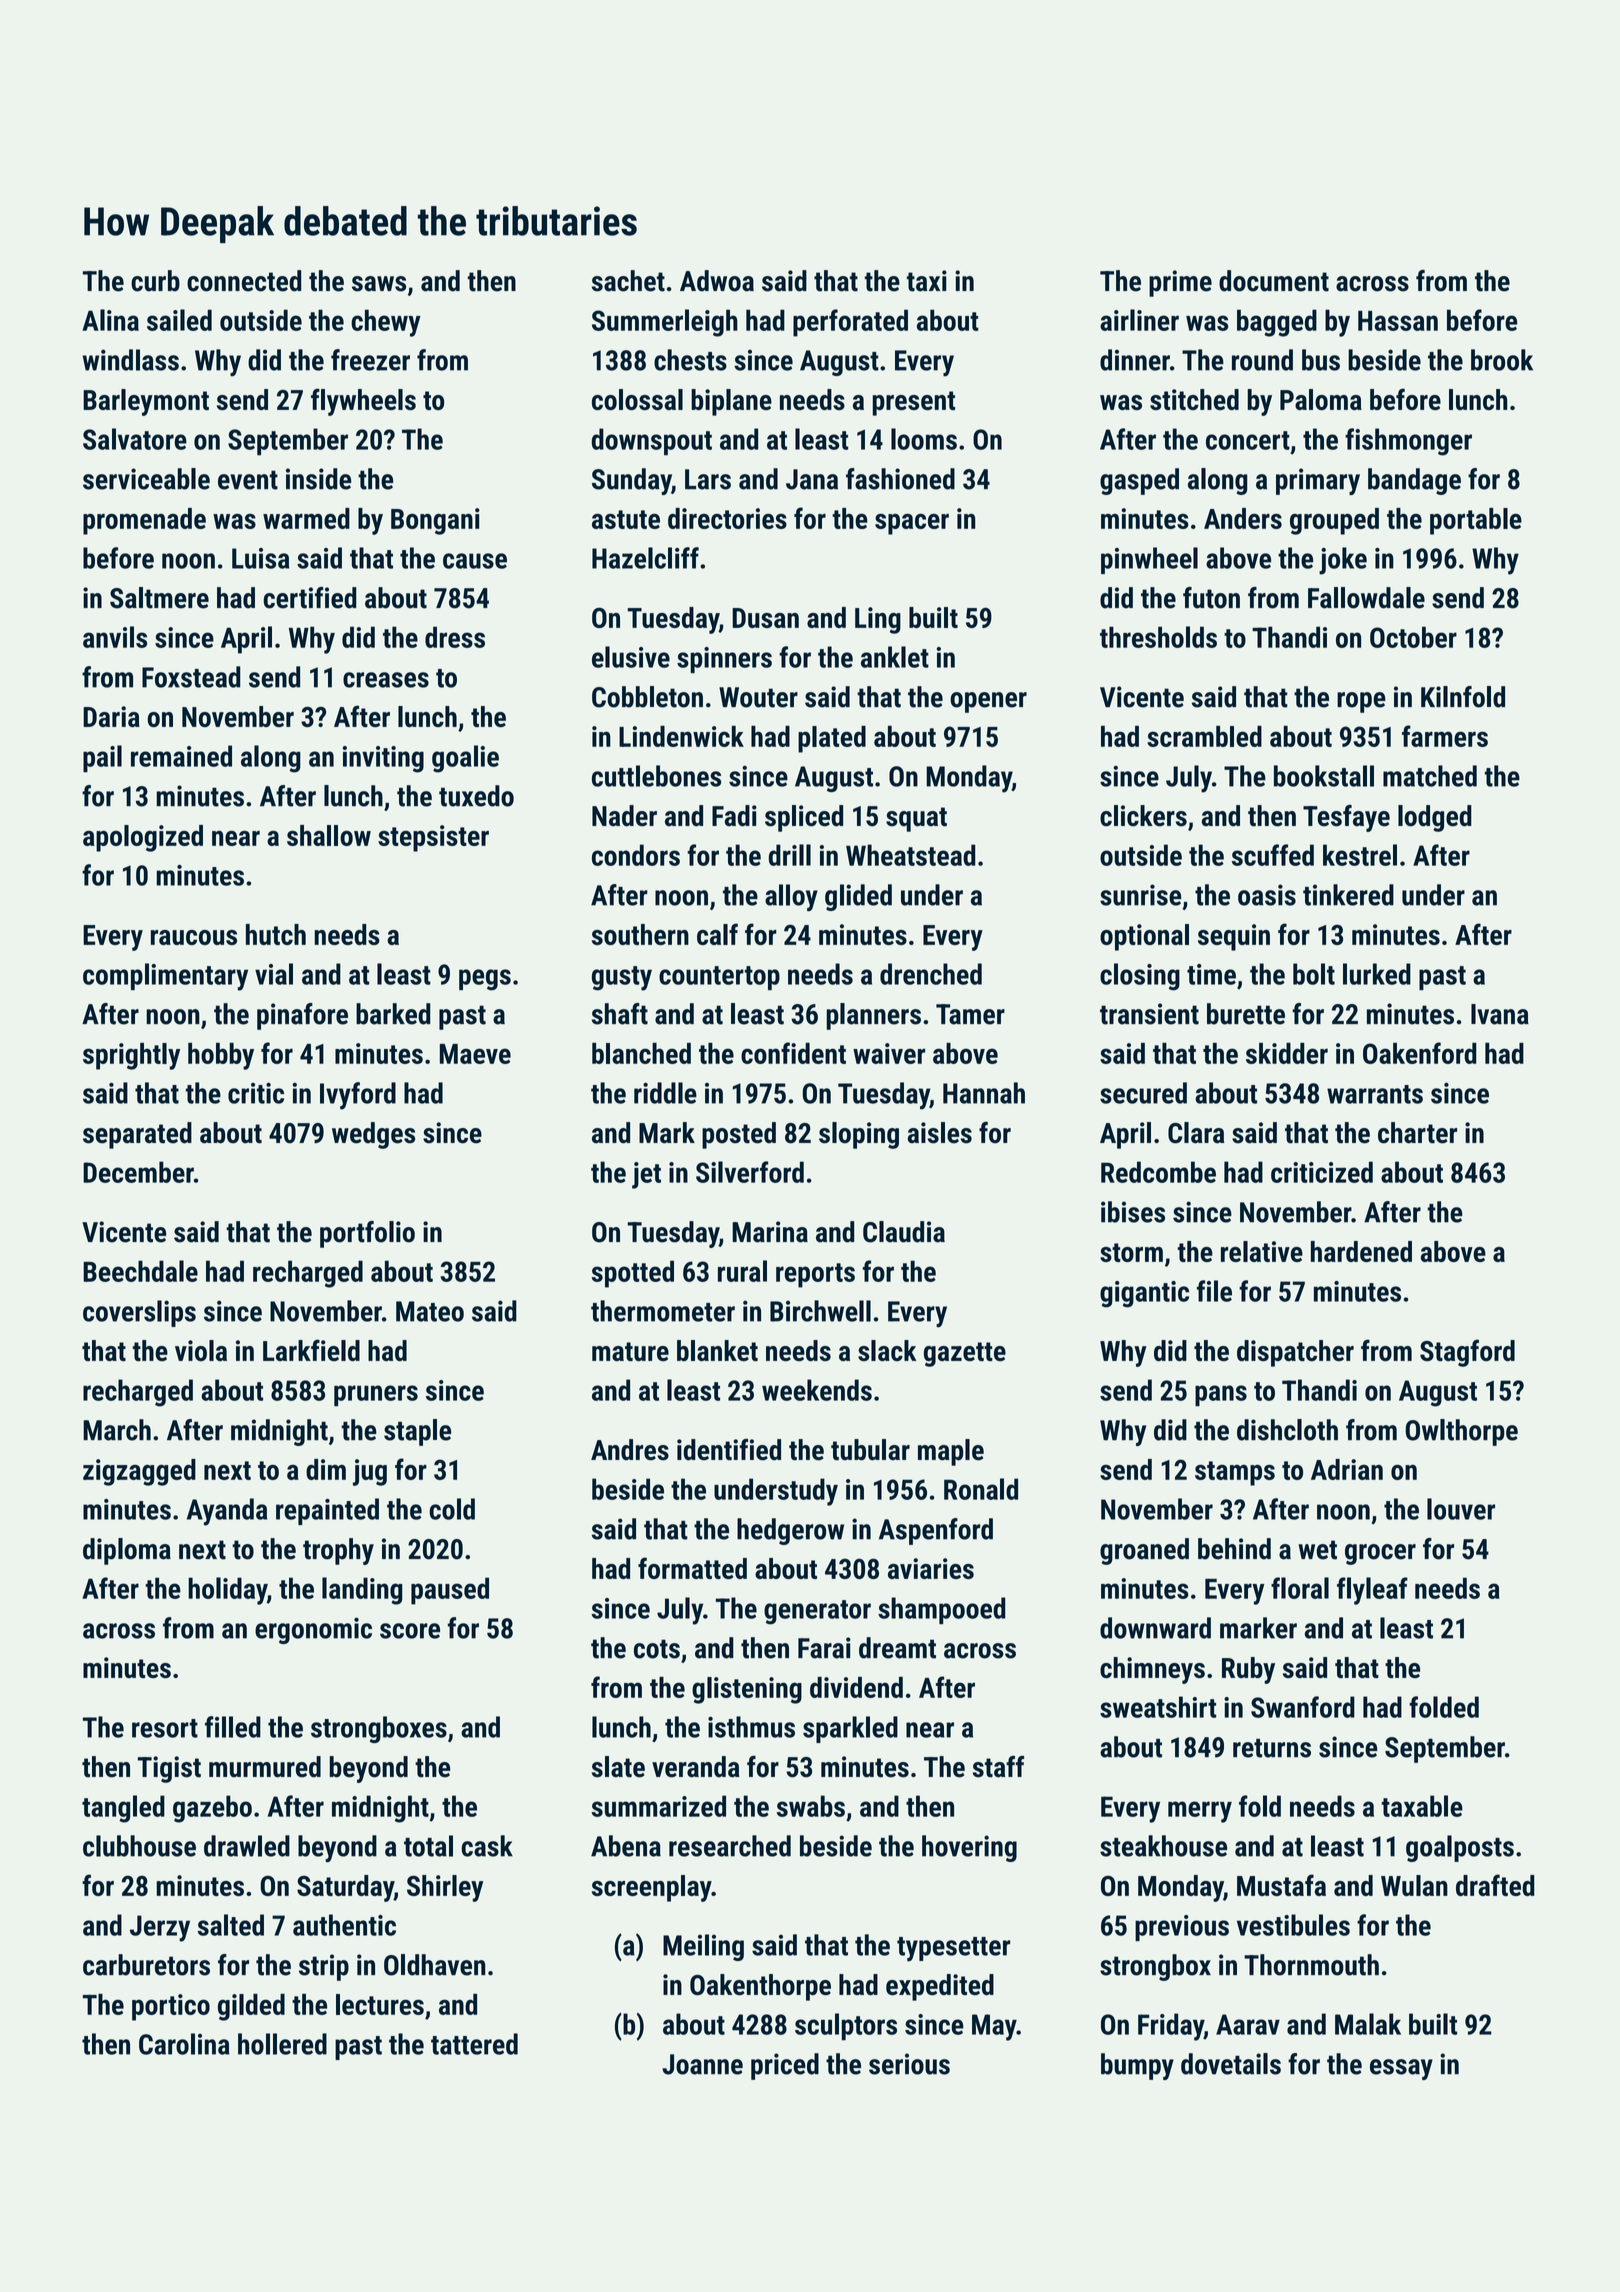  Describe the element at coordinates (1272, 1748) in the document. I see `returns` at that location.
